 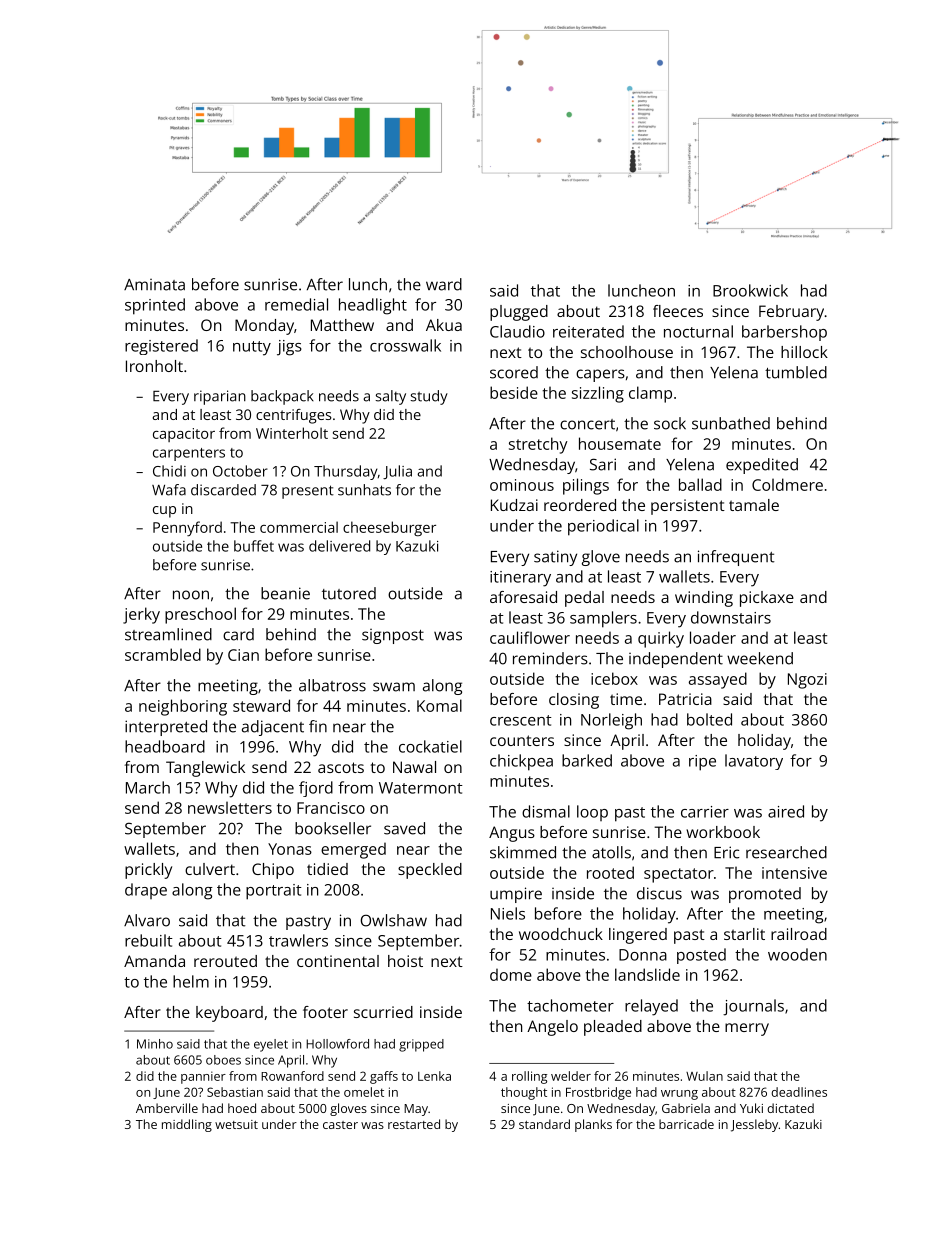 What do you see at coordinates (373, 306) in the page?
I see `headlight` at bounding box center [373, 306].
